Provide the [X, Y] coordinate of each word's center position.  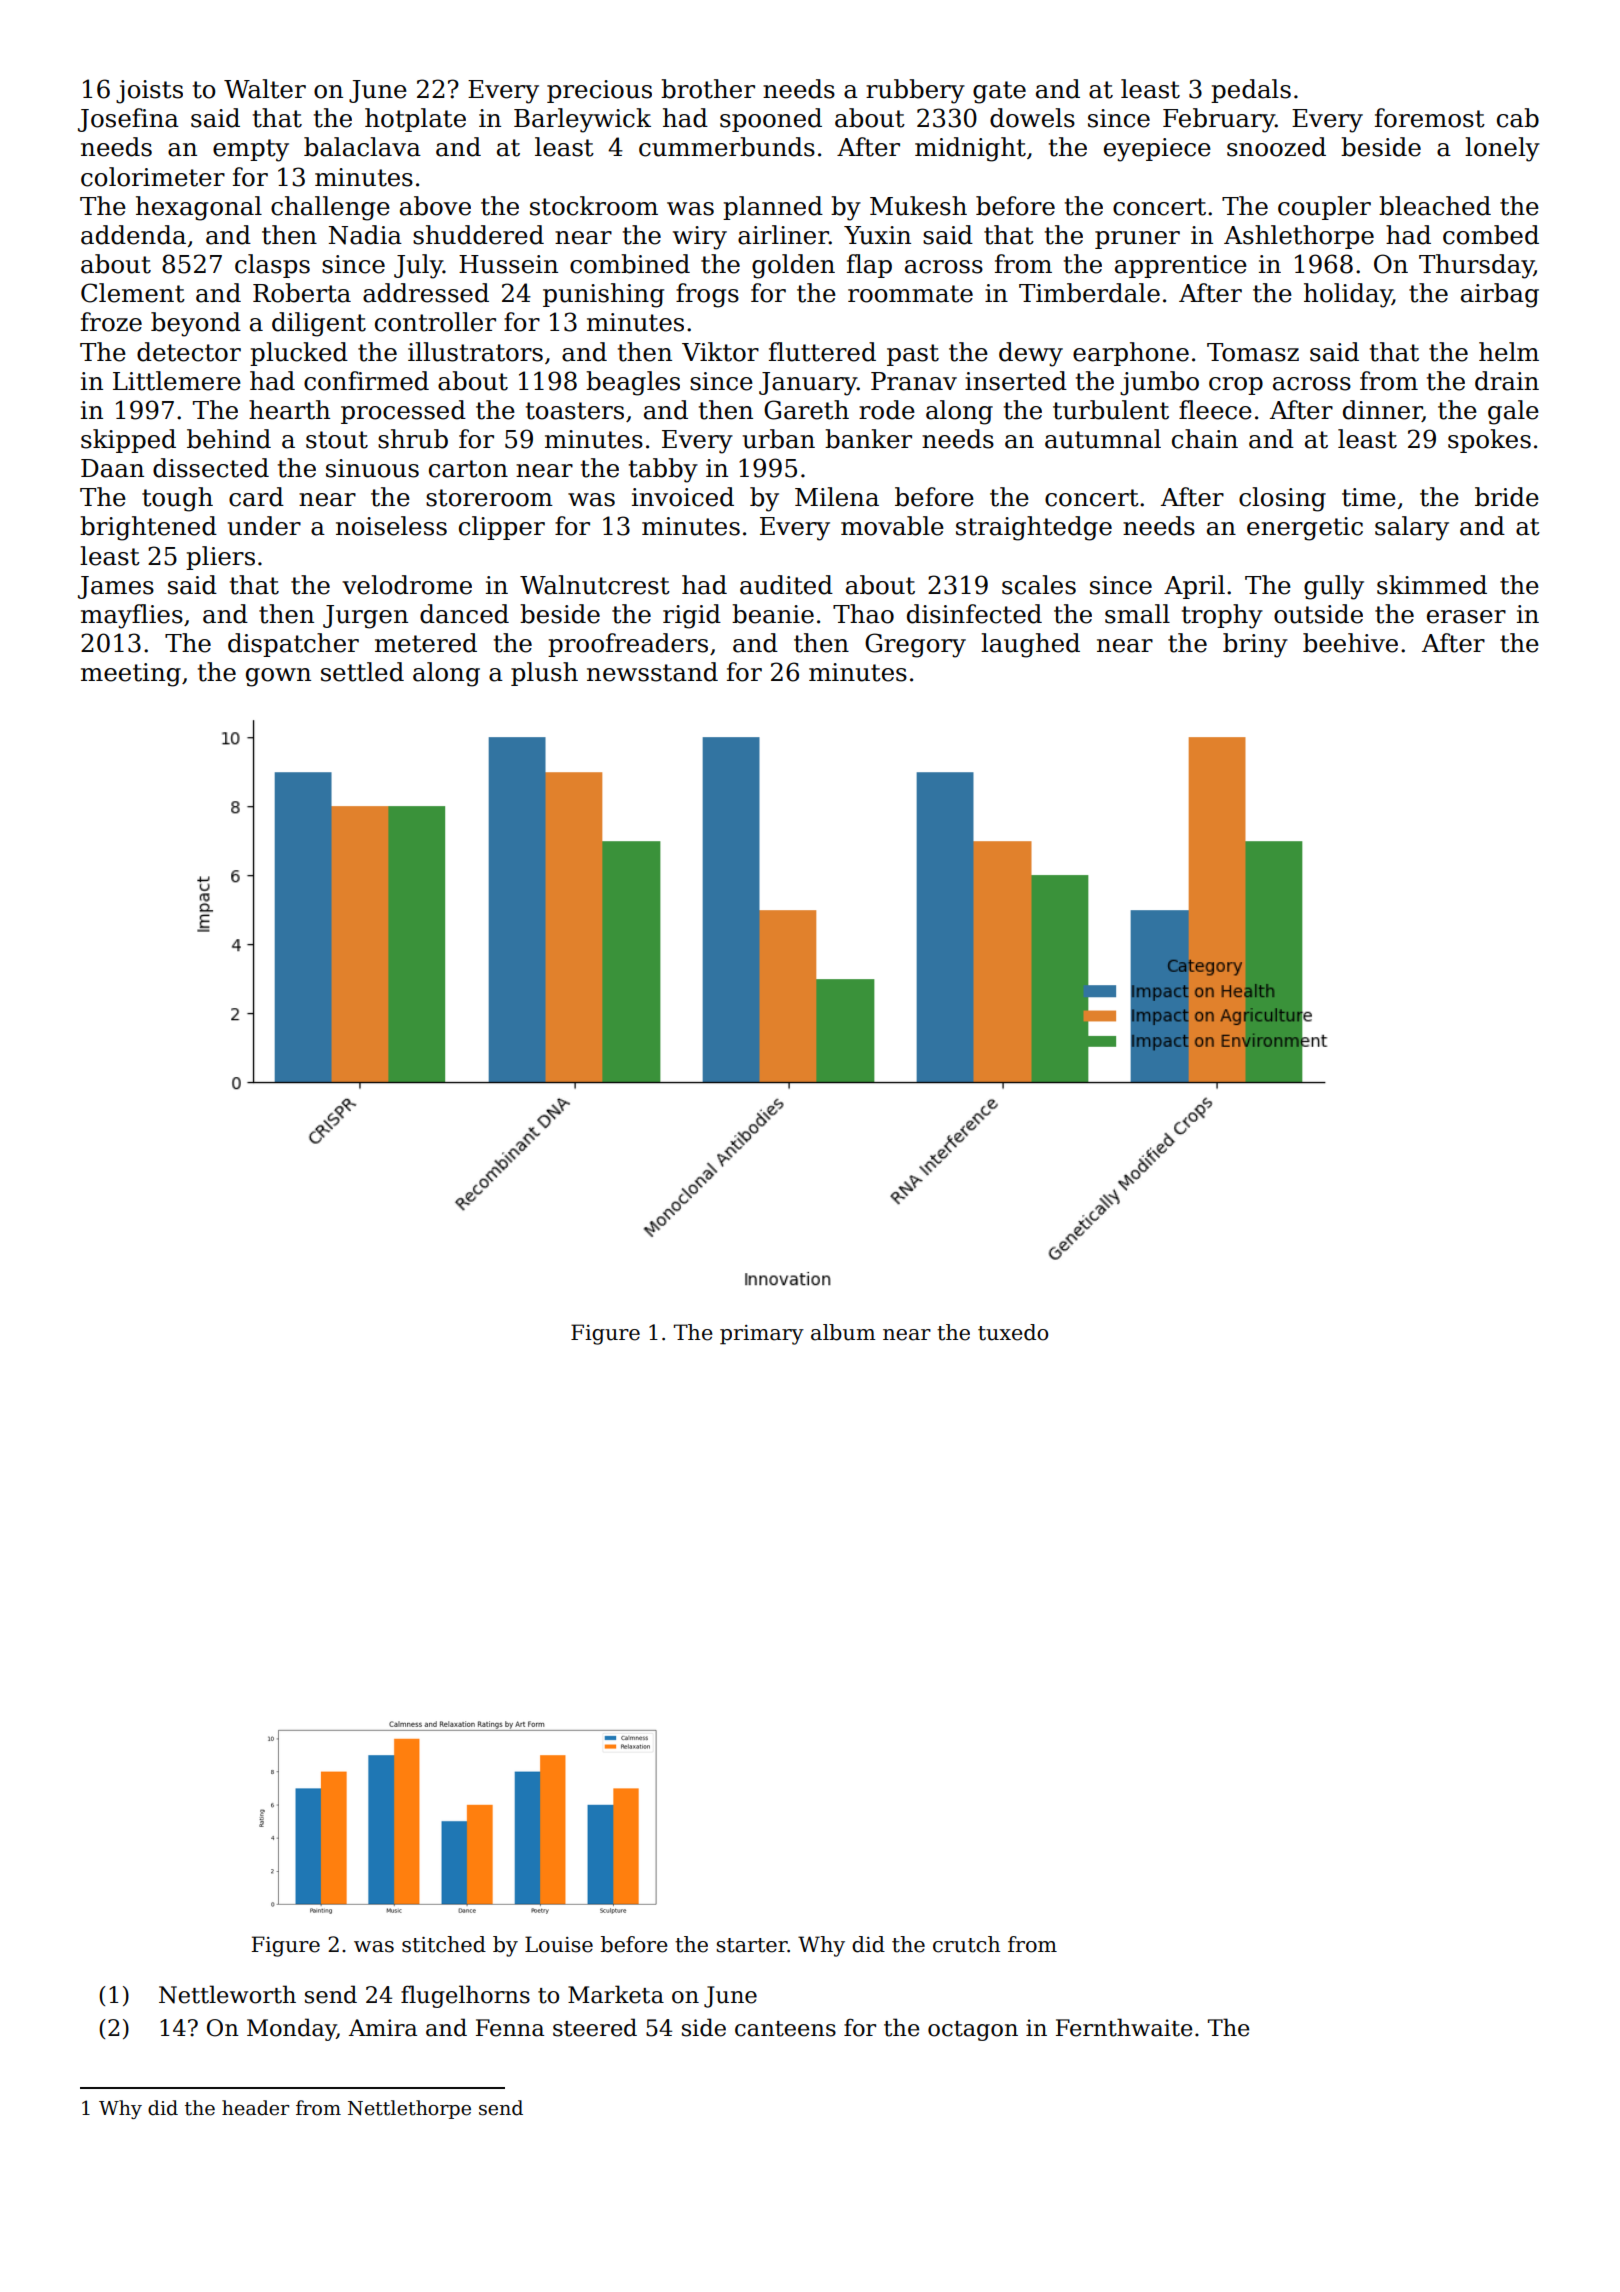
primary [762, 1335]
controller [435, 322]
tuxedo [1013, 1332]
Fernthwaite [1124, 2027]
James [116, 587]
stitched [444, 1944]
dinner [1382, 411]
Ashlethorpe [1299, 237]
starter [752, 1945]
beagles [633, 383]
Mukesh [918, 206]
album [843, 1332]
